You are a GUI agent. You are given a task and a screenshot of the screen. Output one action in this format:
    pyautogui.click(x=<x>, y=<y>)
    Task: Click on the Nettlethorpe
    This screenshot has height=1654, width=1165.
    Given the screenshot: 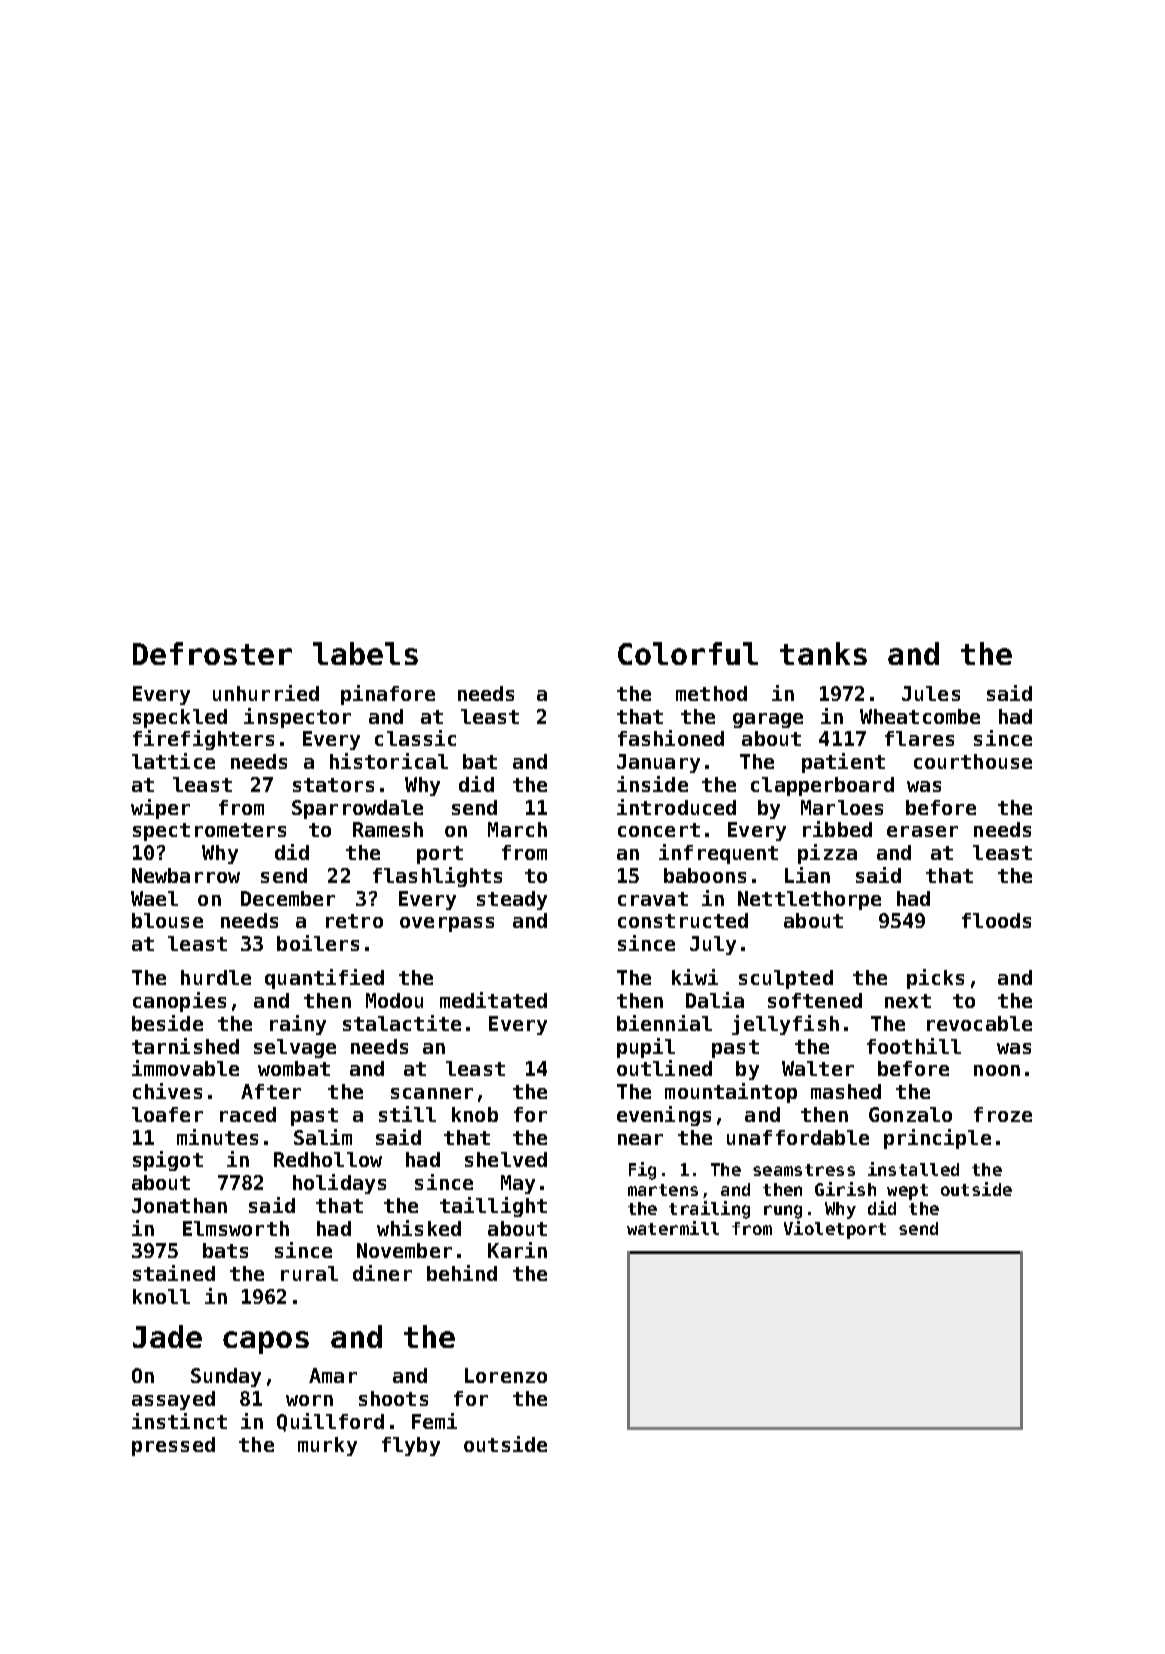 What is the action you would take?
    pyautogui.click(x=809, y=900)
